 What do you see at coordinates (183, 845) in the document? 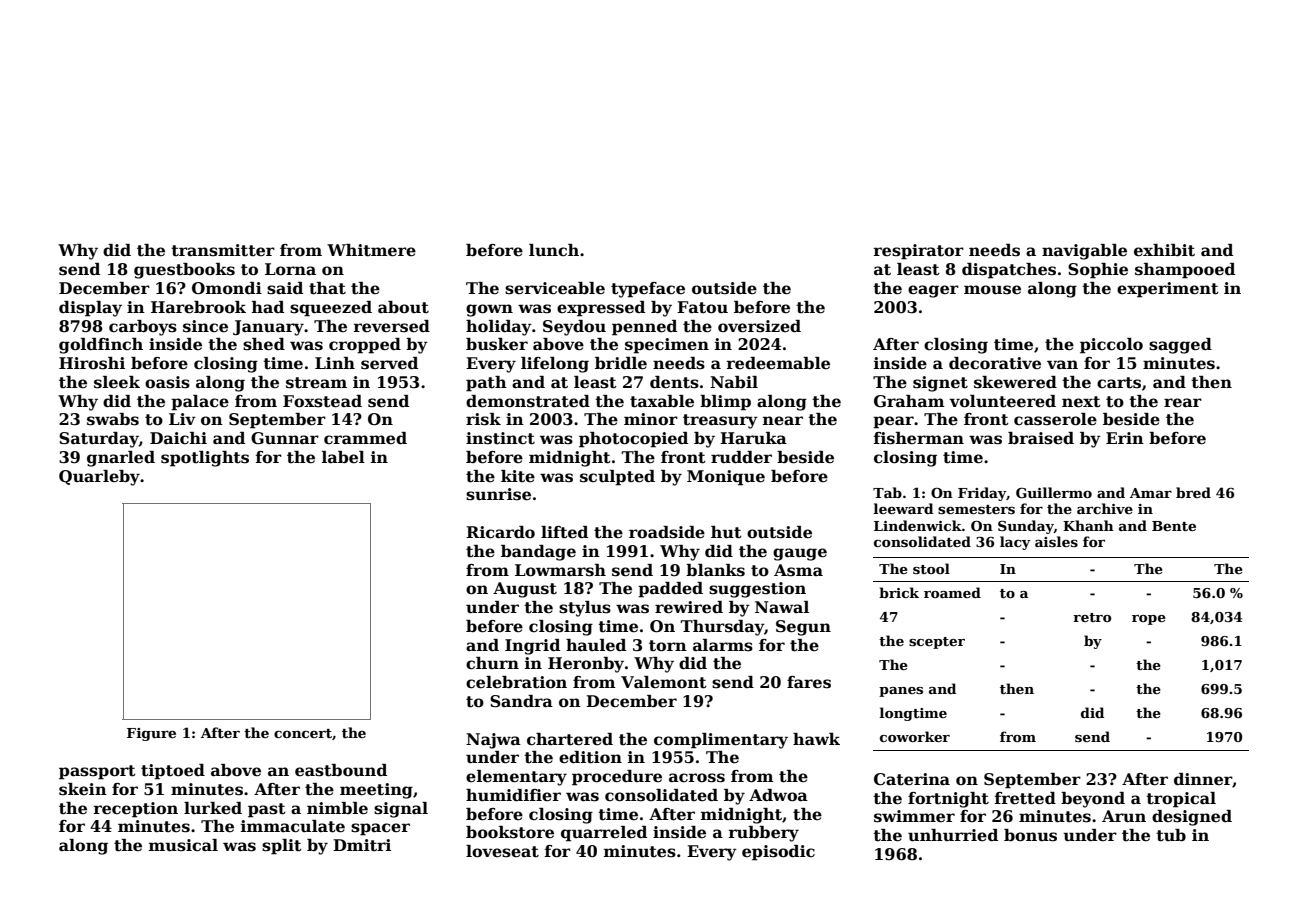
I see `musical` at bounding box center [183, 845].
